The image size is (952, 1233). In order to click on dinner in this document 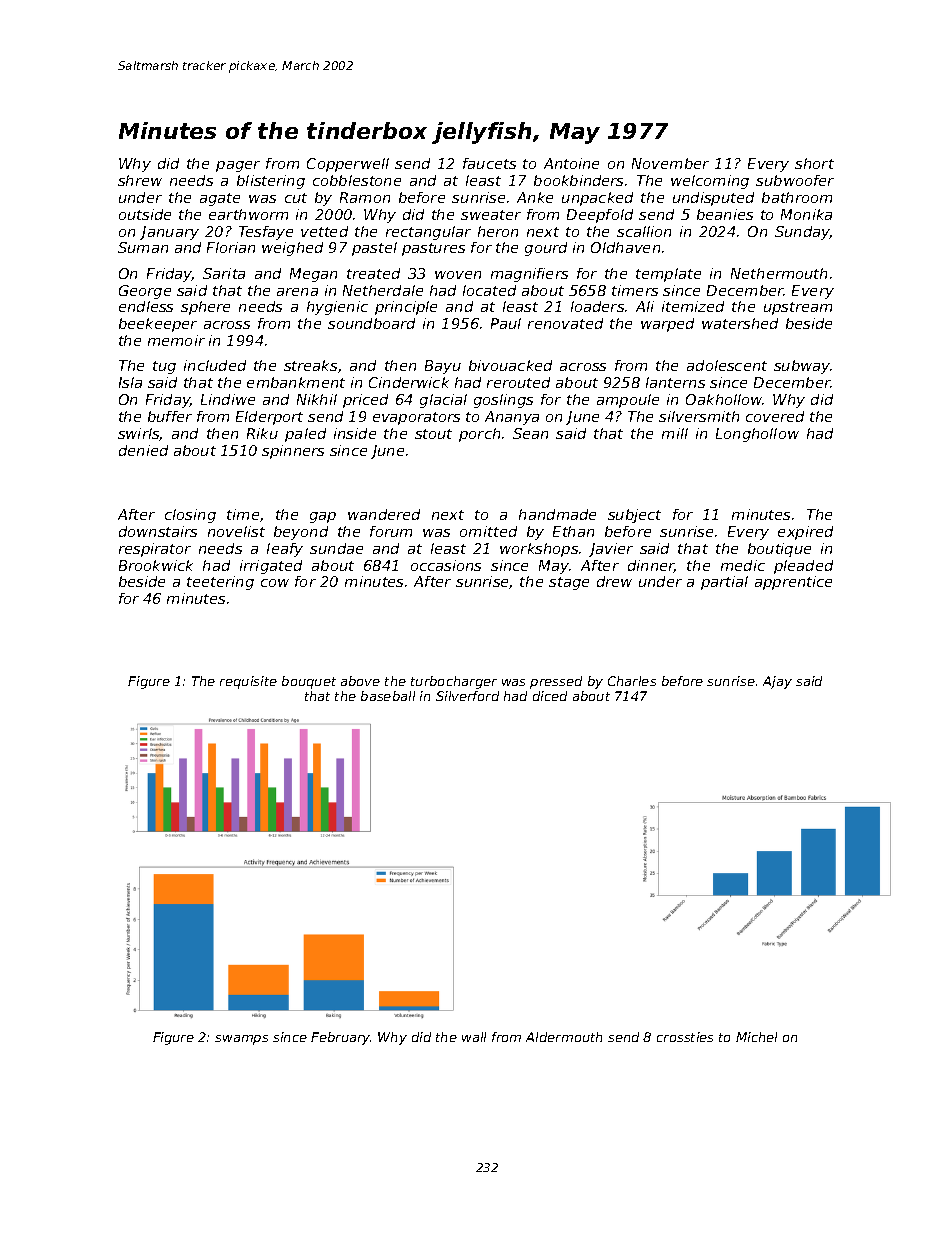, I will do `click(651, 566)`.
